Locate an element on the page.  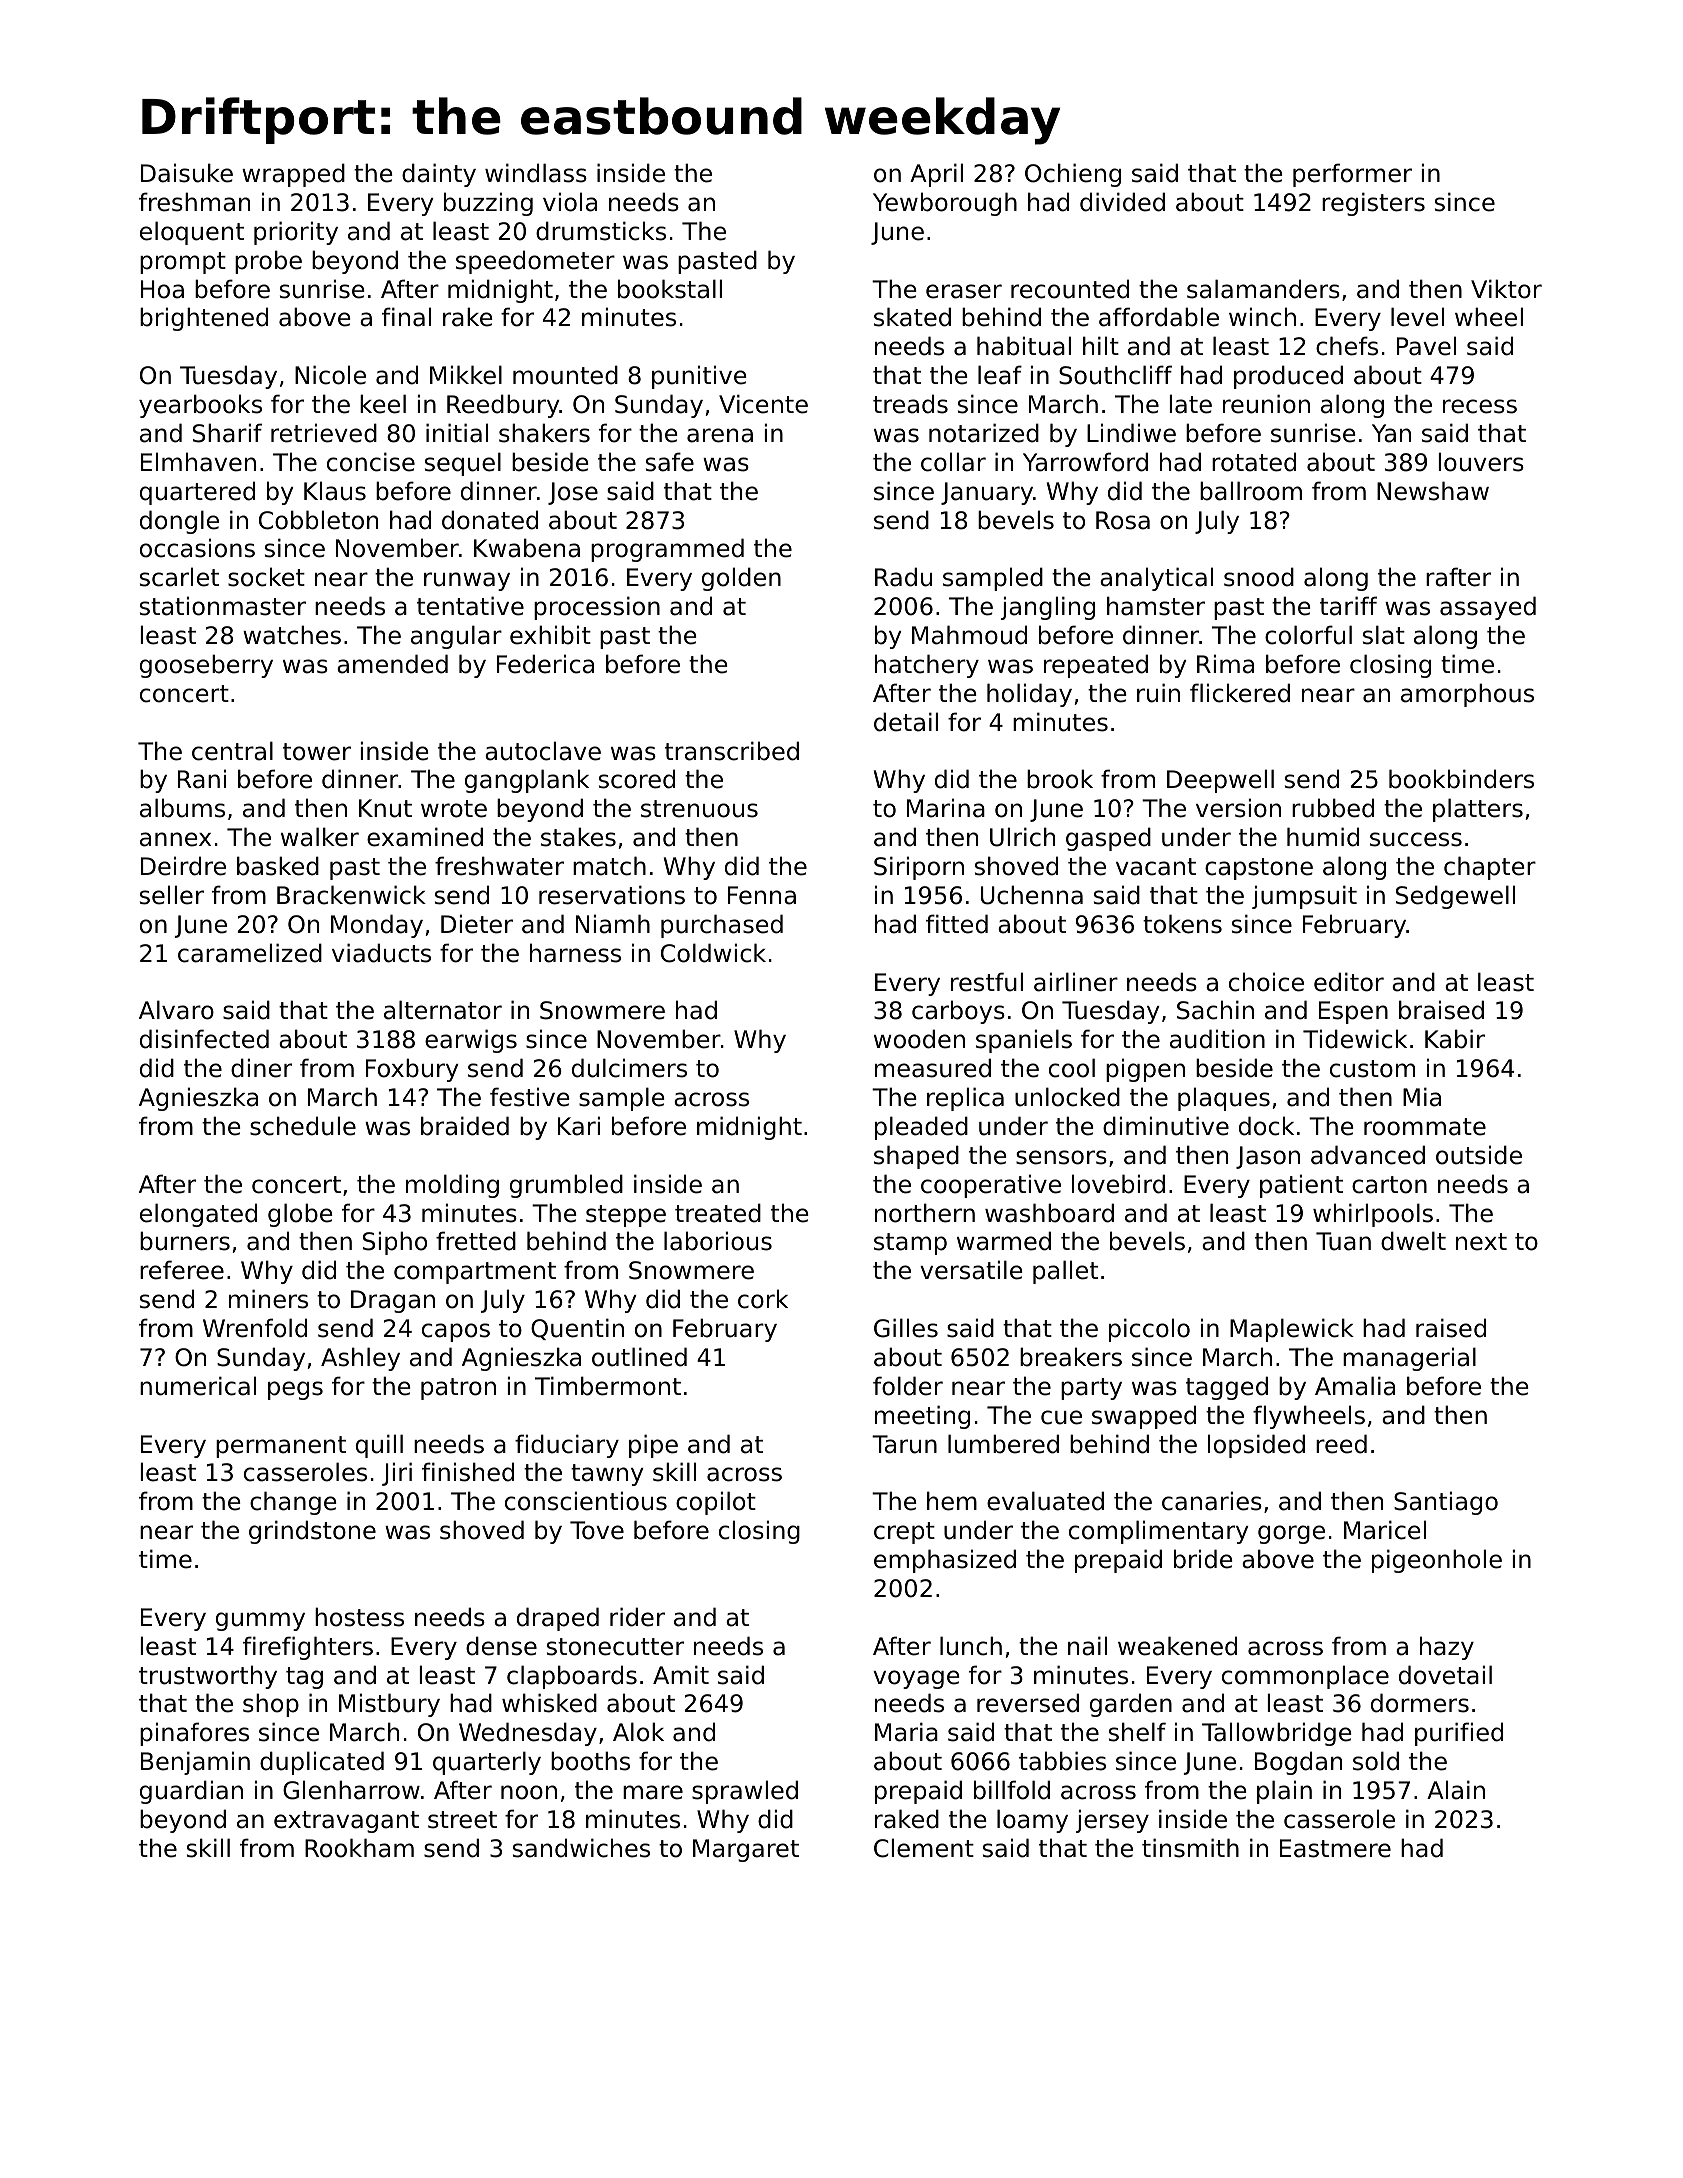
hostess is located at coordinates (359, 1617).
